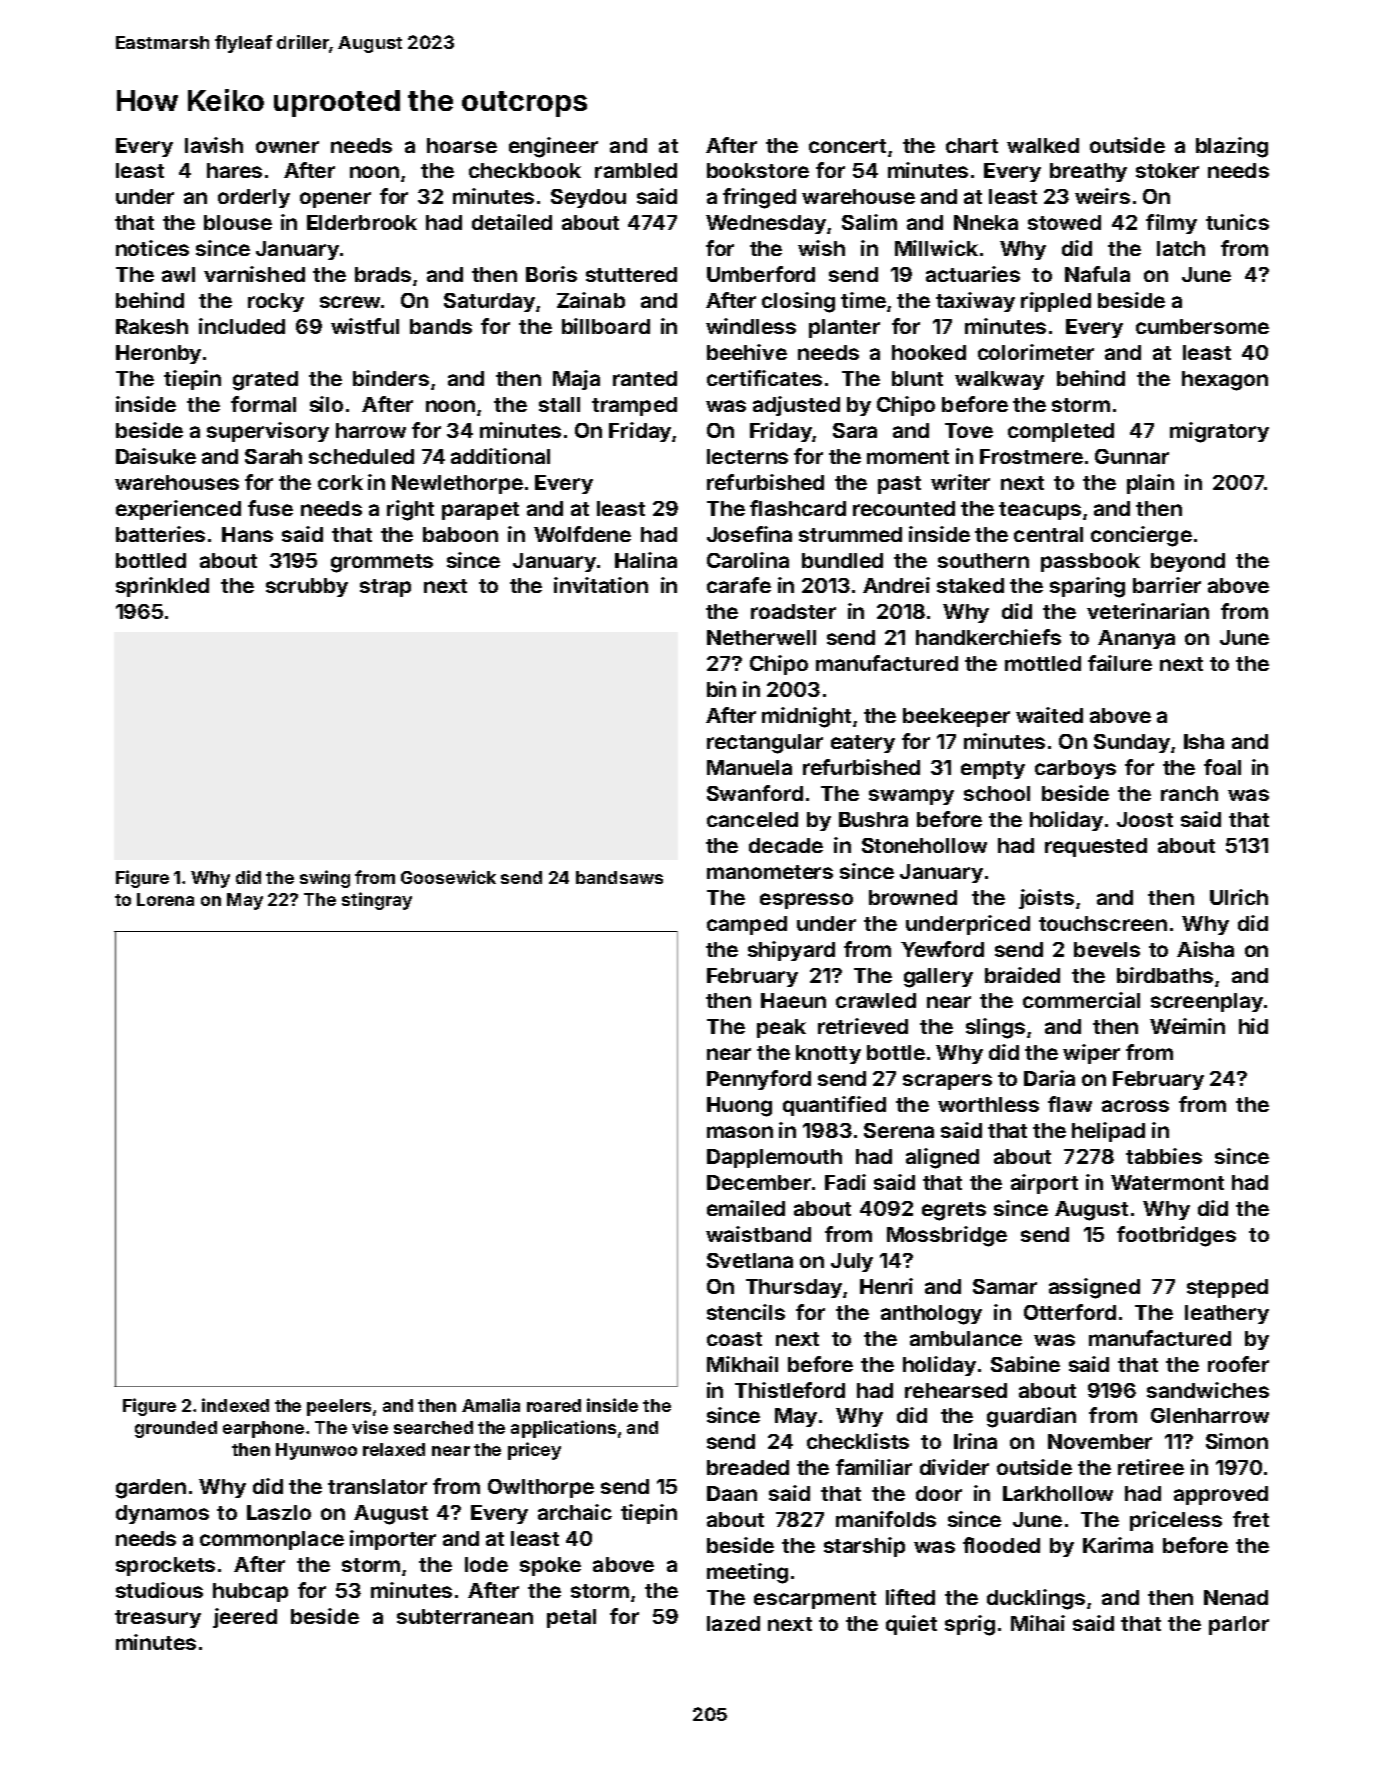 The image size is (1384, 1791). Describe the element at coordinates (571, 1618) in the image. I see `petal` at that location.
